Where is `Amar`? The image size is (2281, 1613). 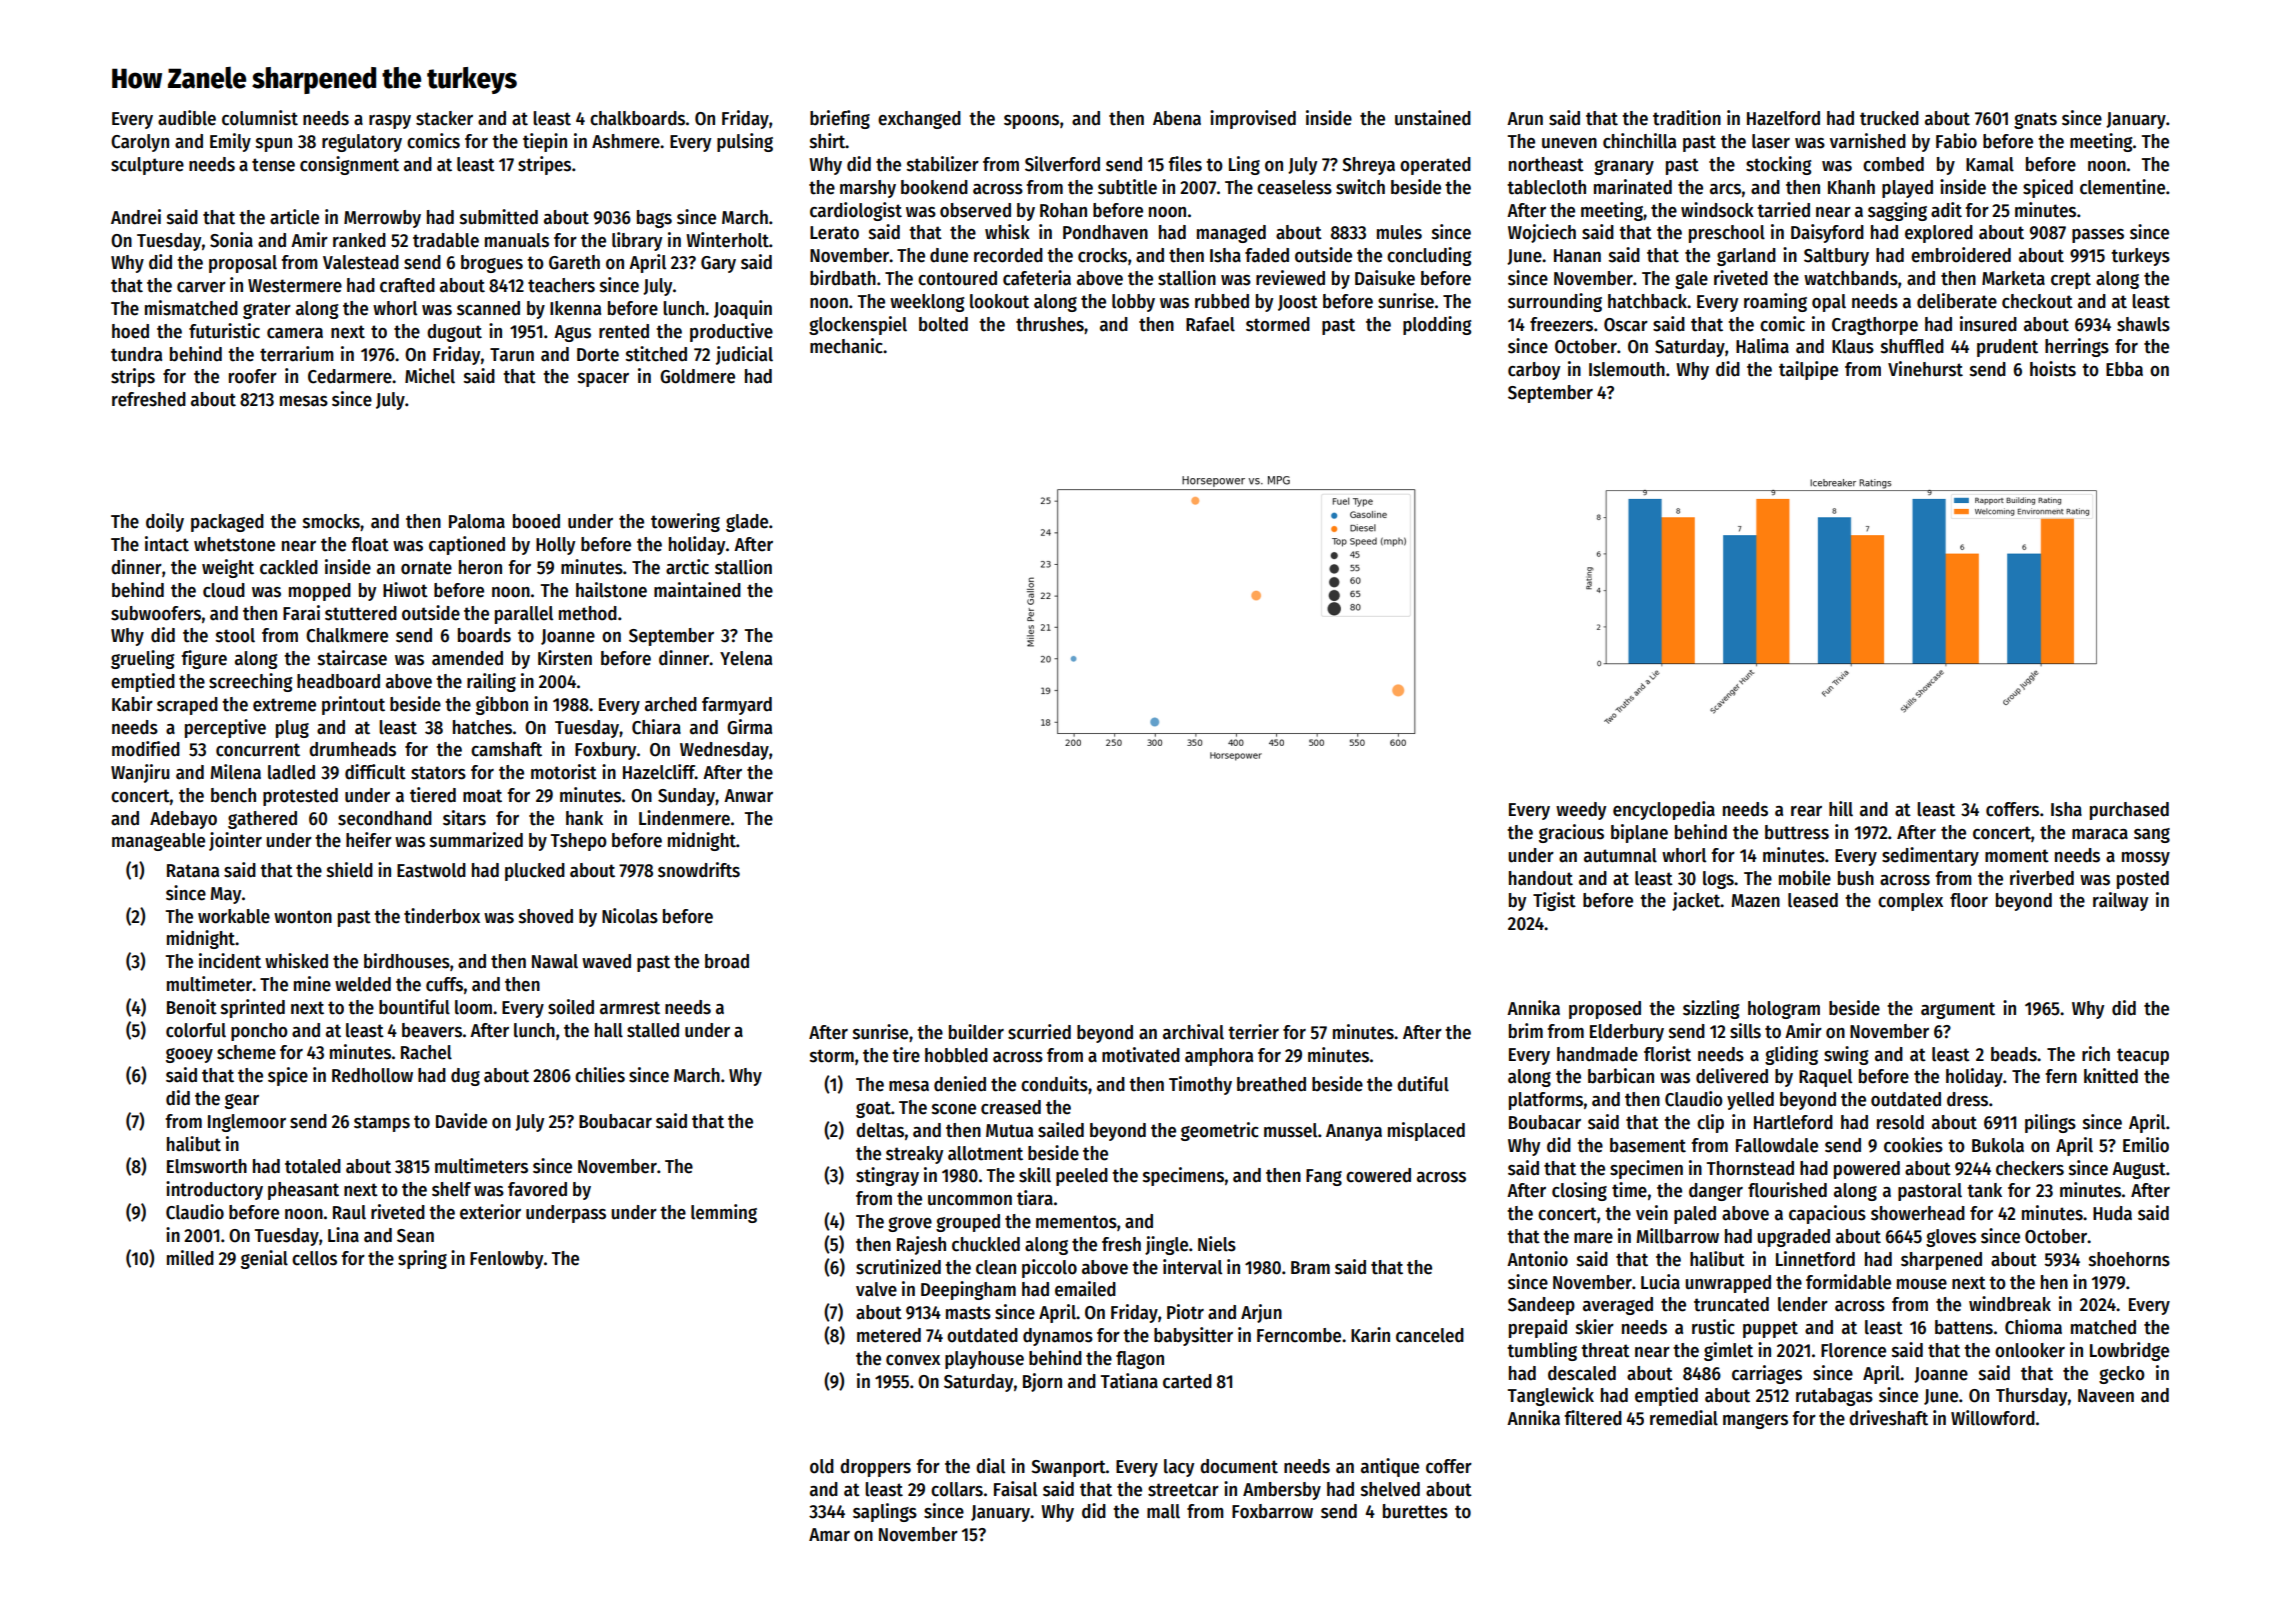 Amar is located at coordinates (829, 1535).
